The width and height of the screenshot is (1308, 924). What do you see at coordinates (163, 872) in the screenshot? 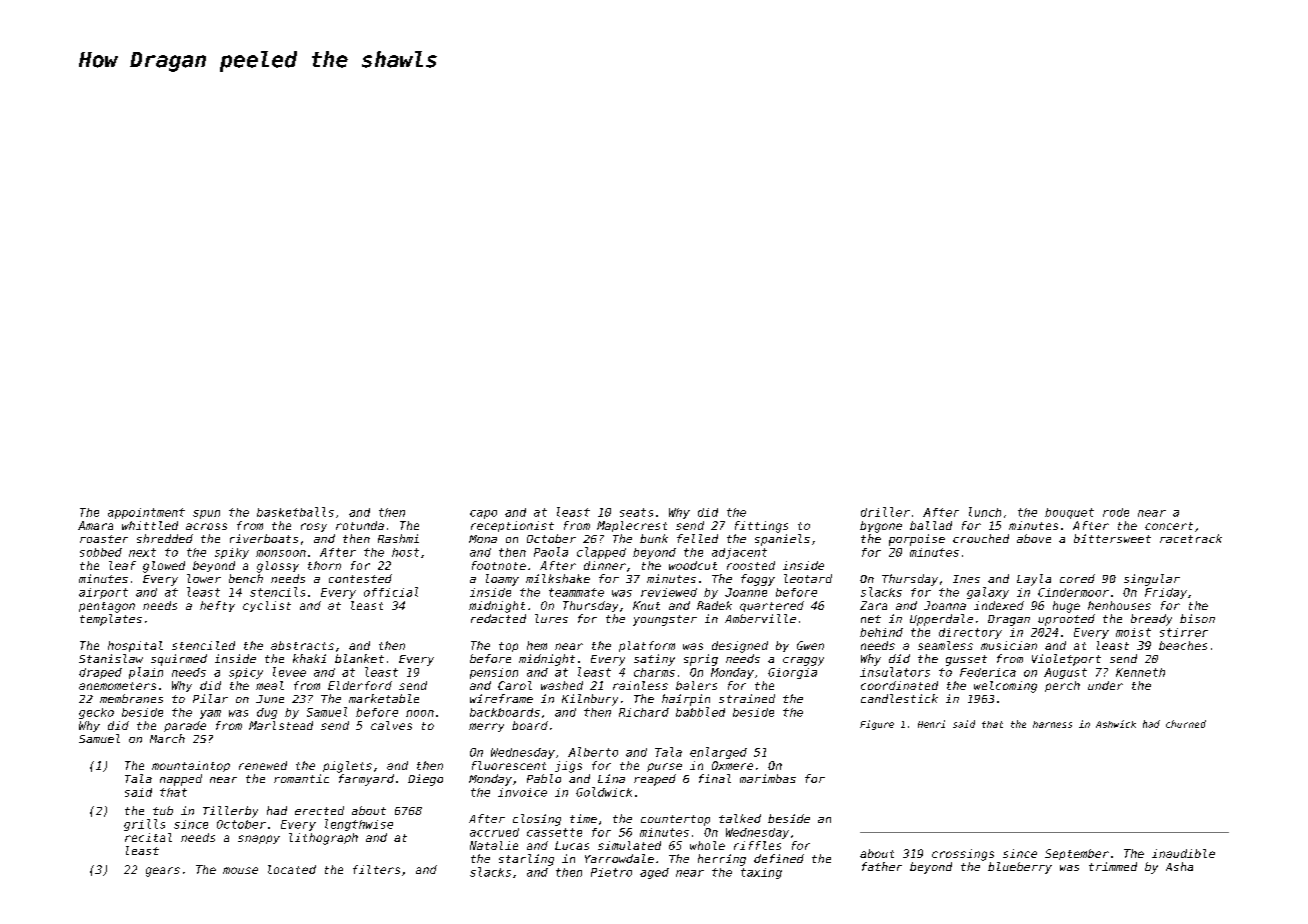
I see `gears` at bounding box center [163, 872].
